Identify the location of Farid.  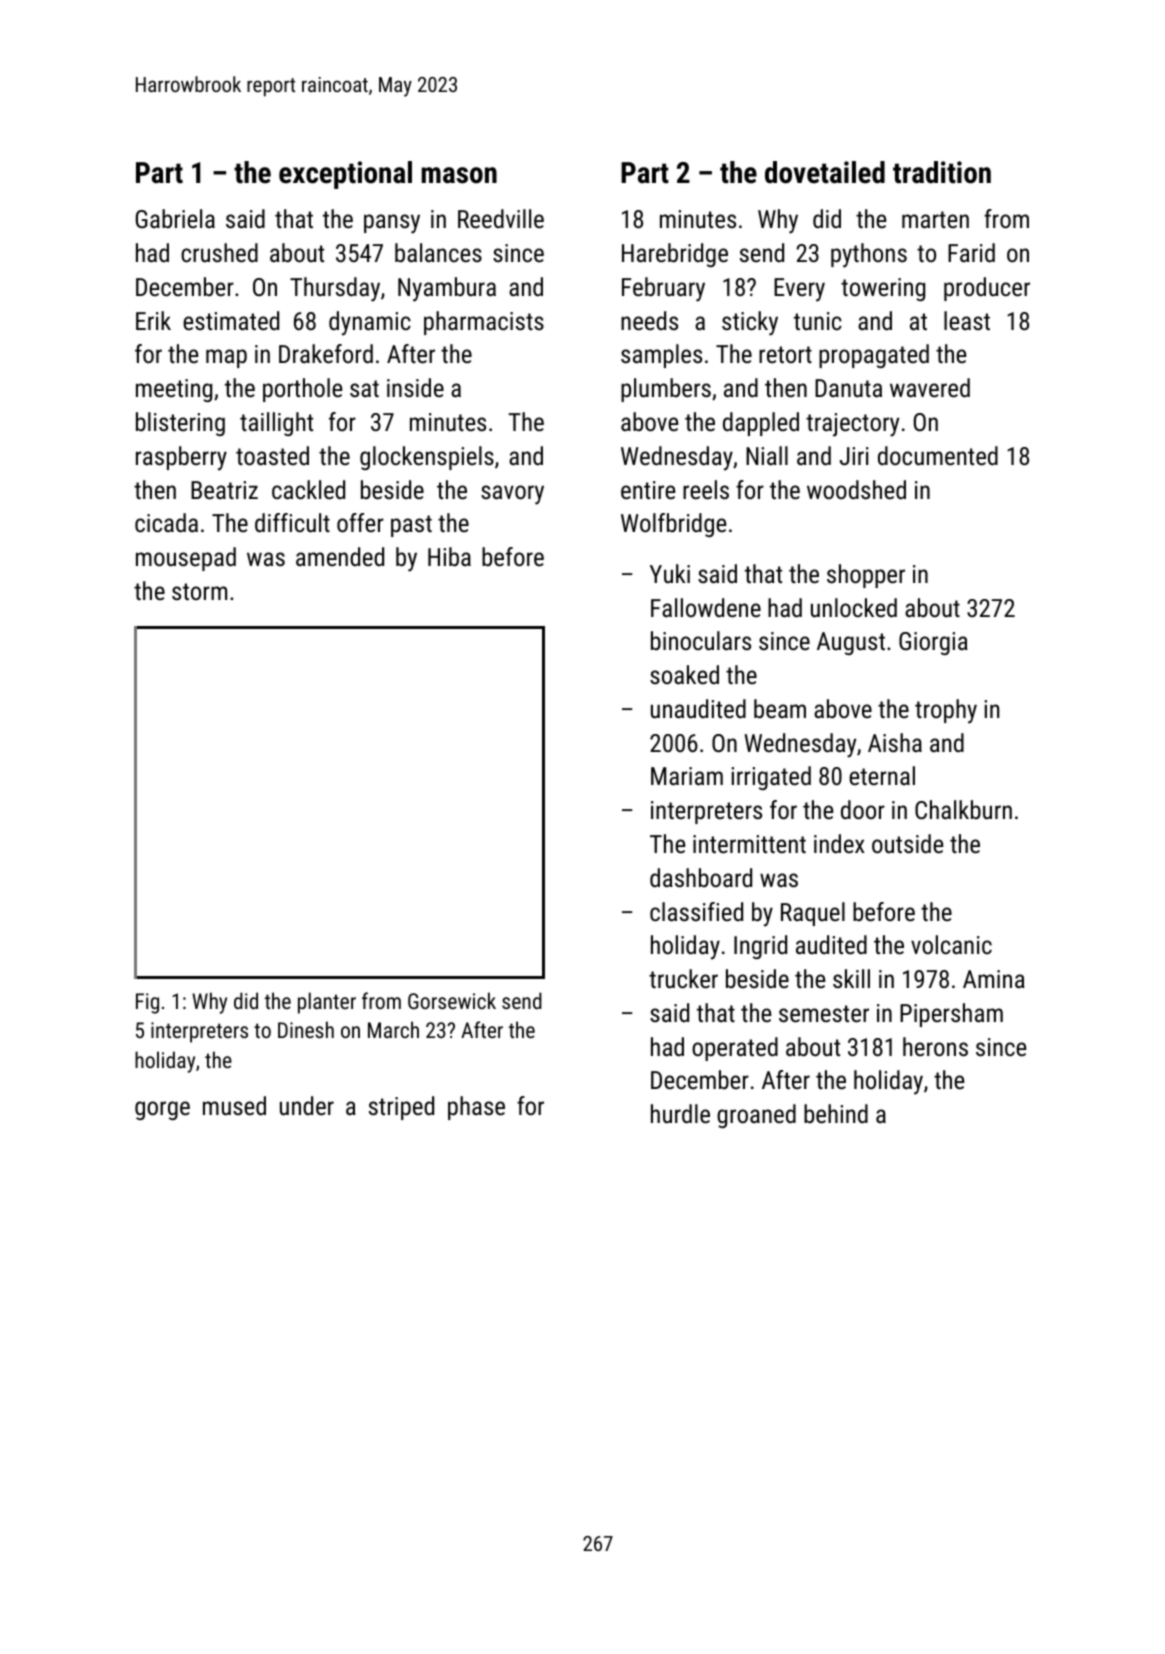
(971, 252).
